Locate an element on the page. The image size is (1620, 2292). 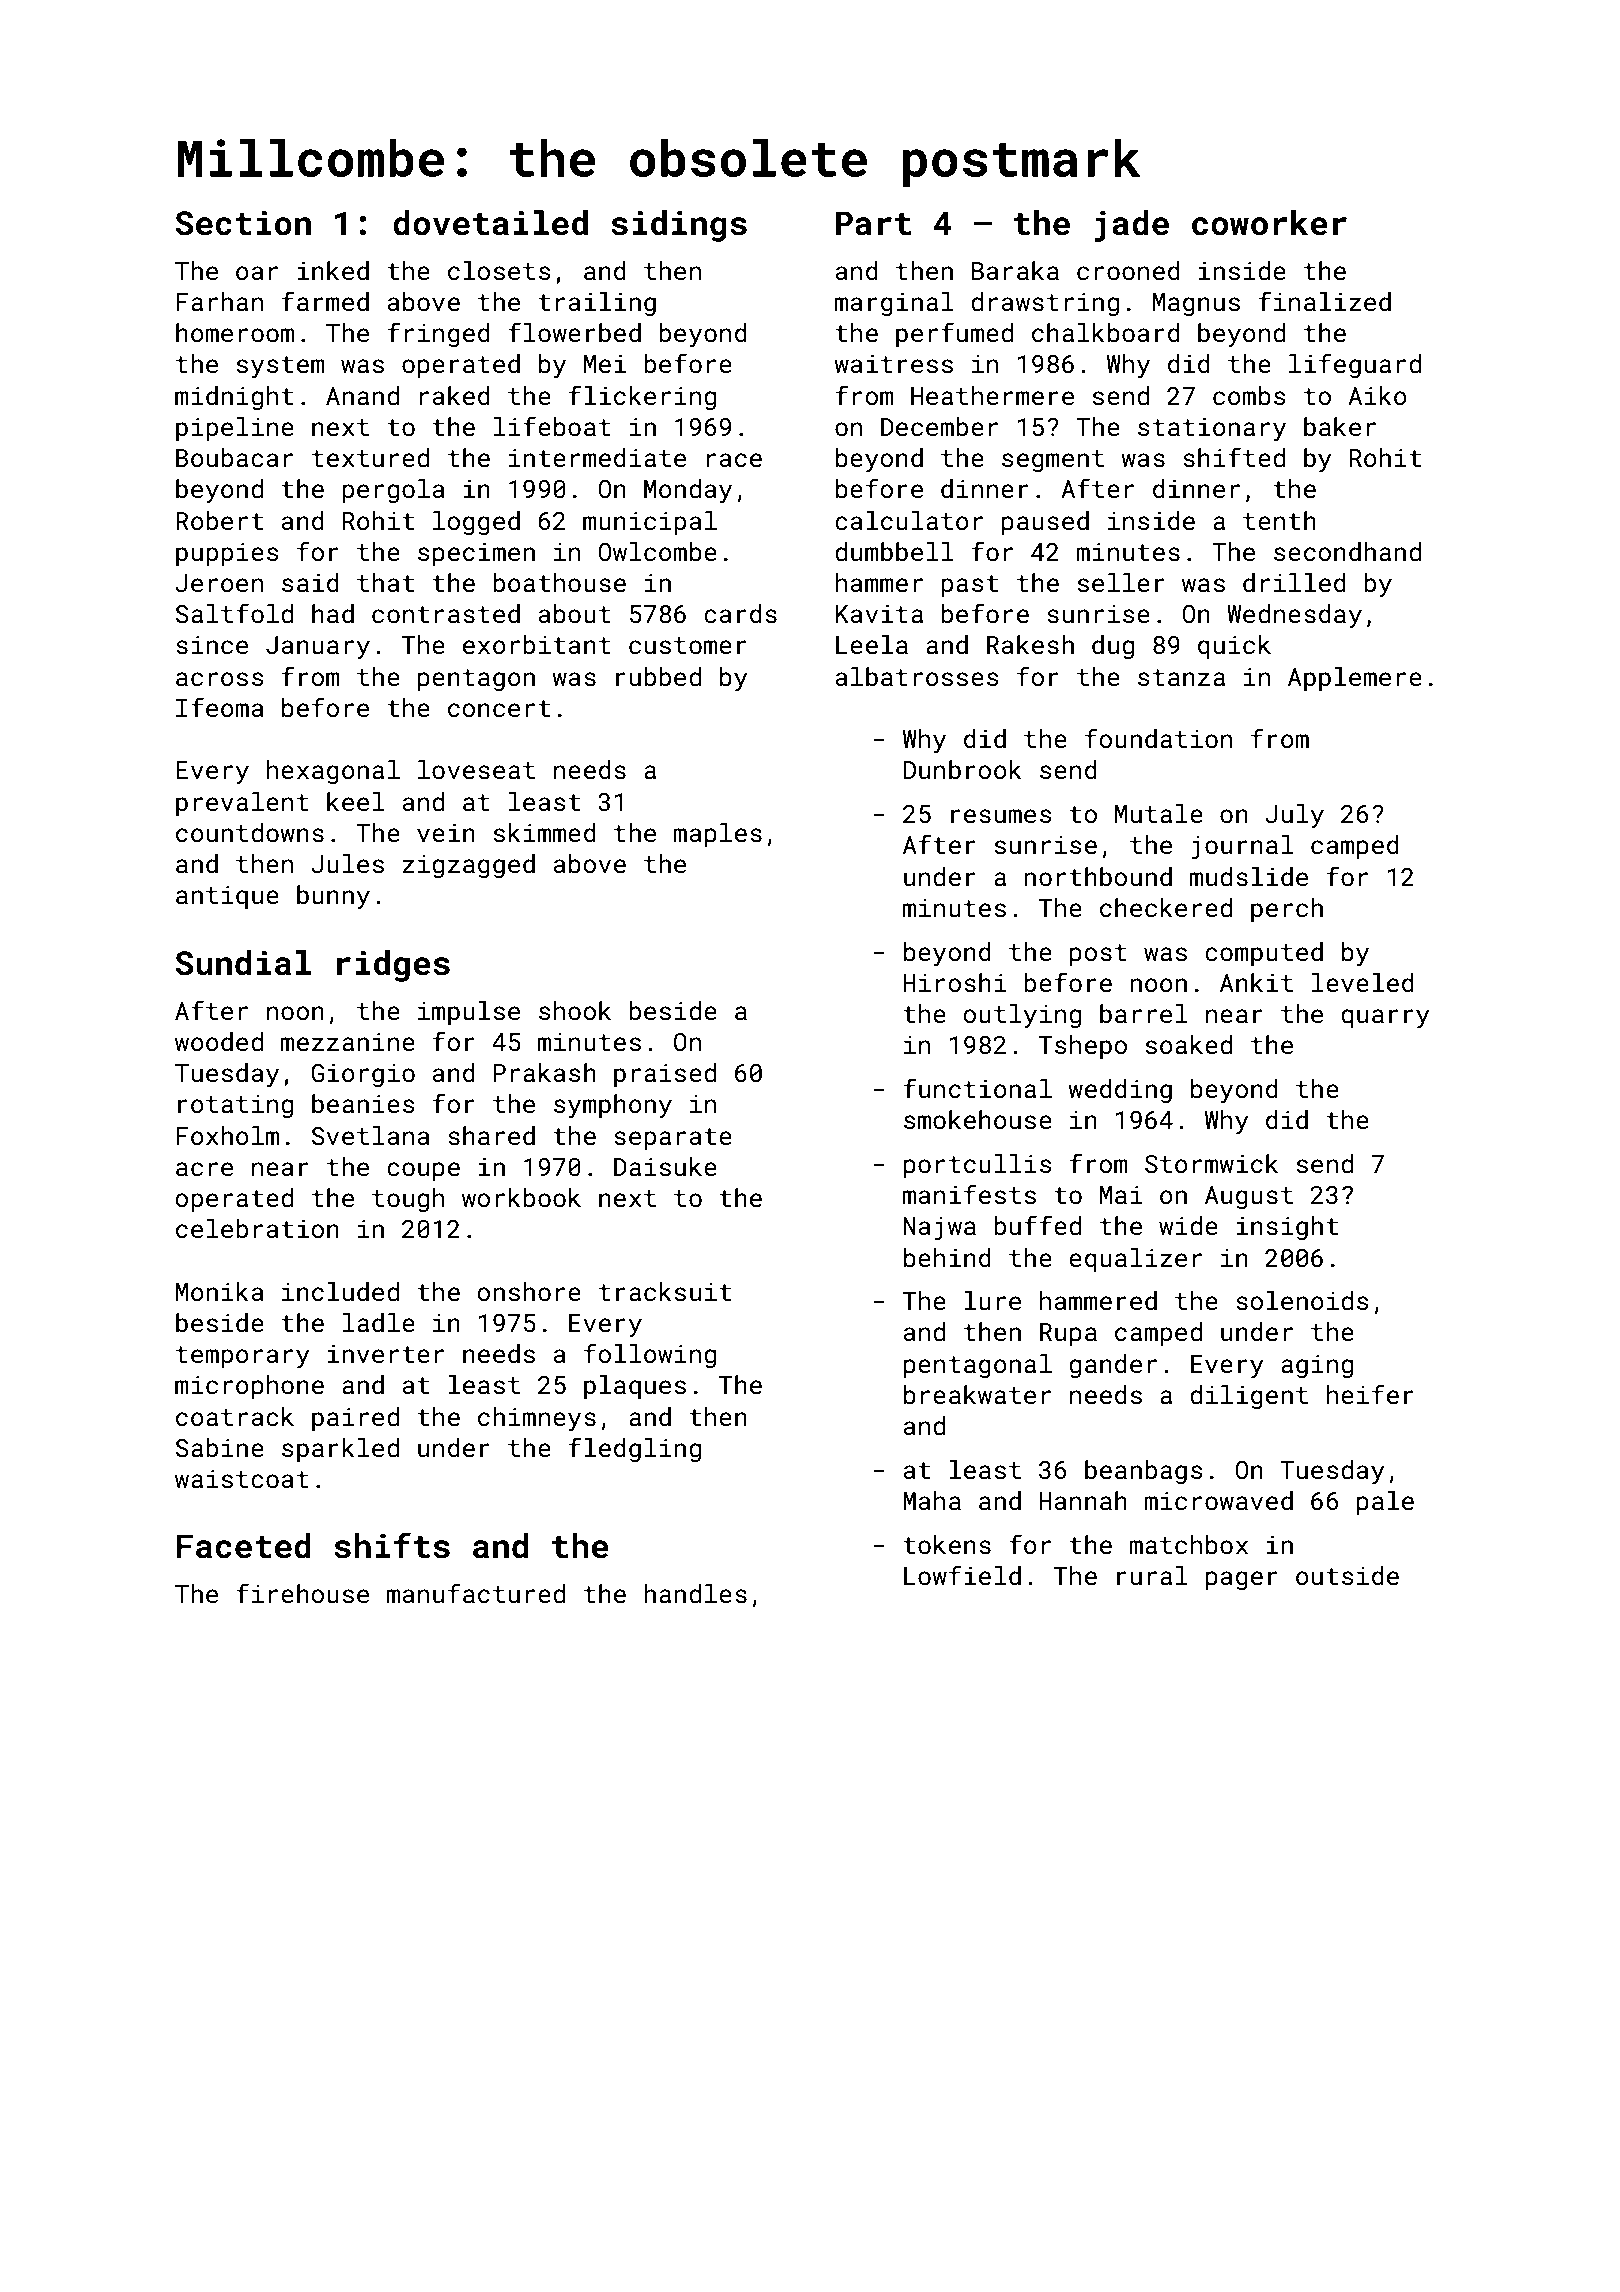
maples is located at coordinates (717, 835).
